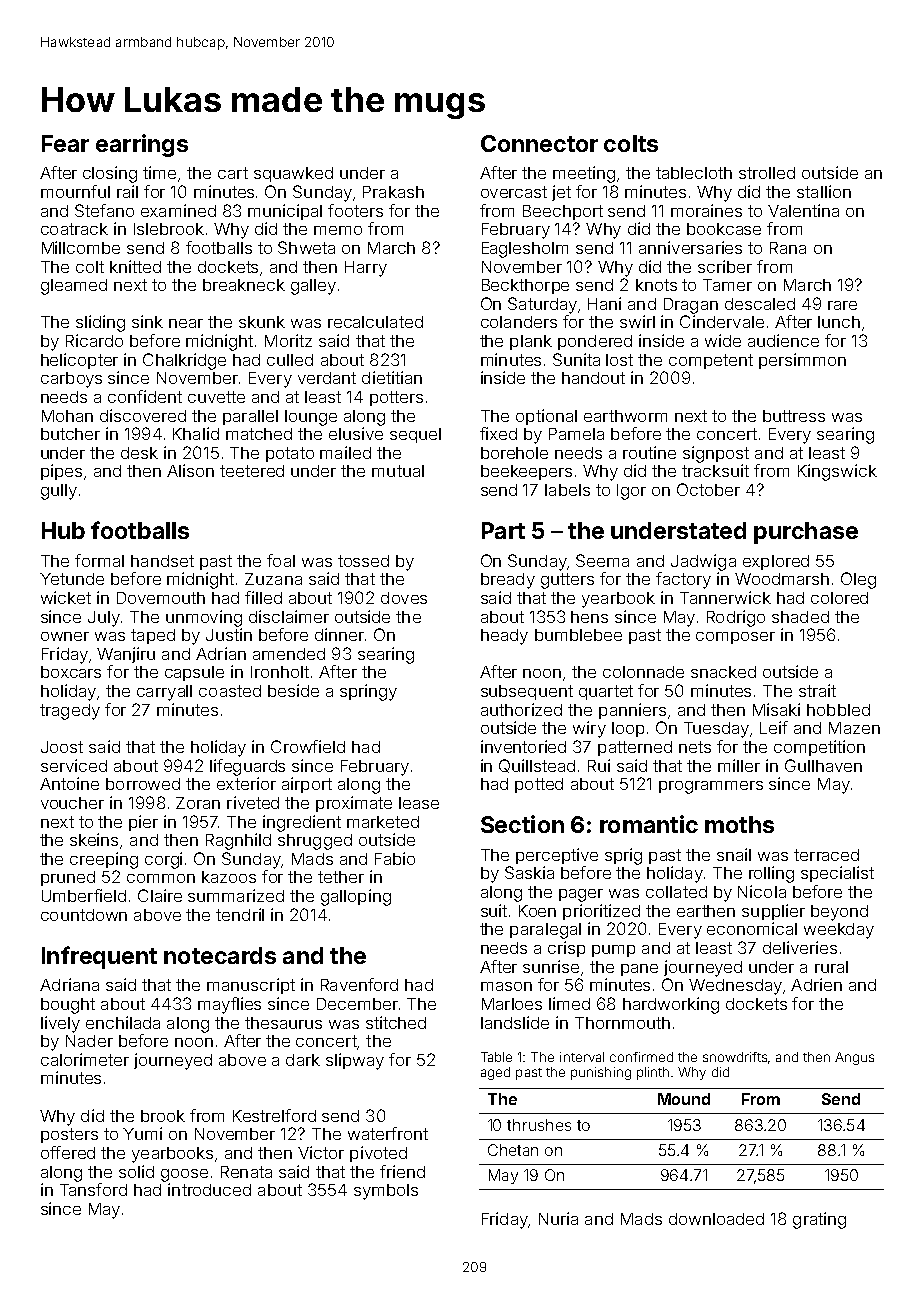 The height and width of the screenshot is (1308, 924). I want to click on slipway, so click(355, 1061).
